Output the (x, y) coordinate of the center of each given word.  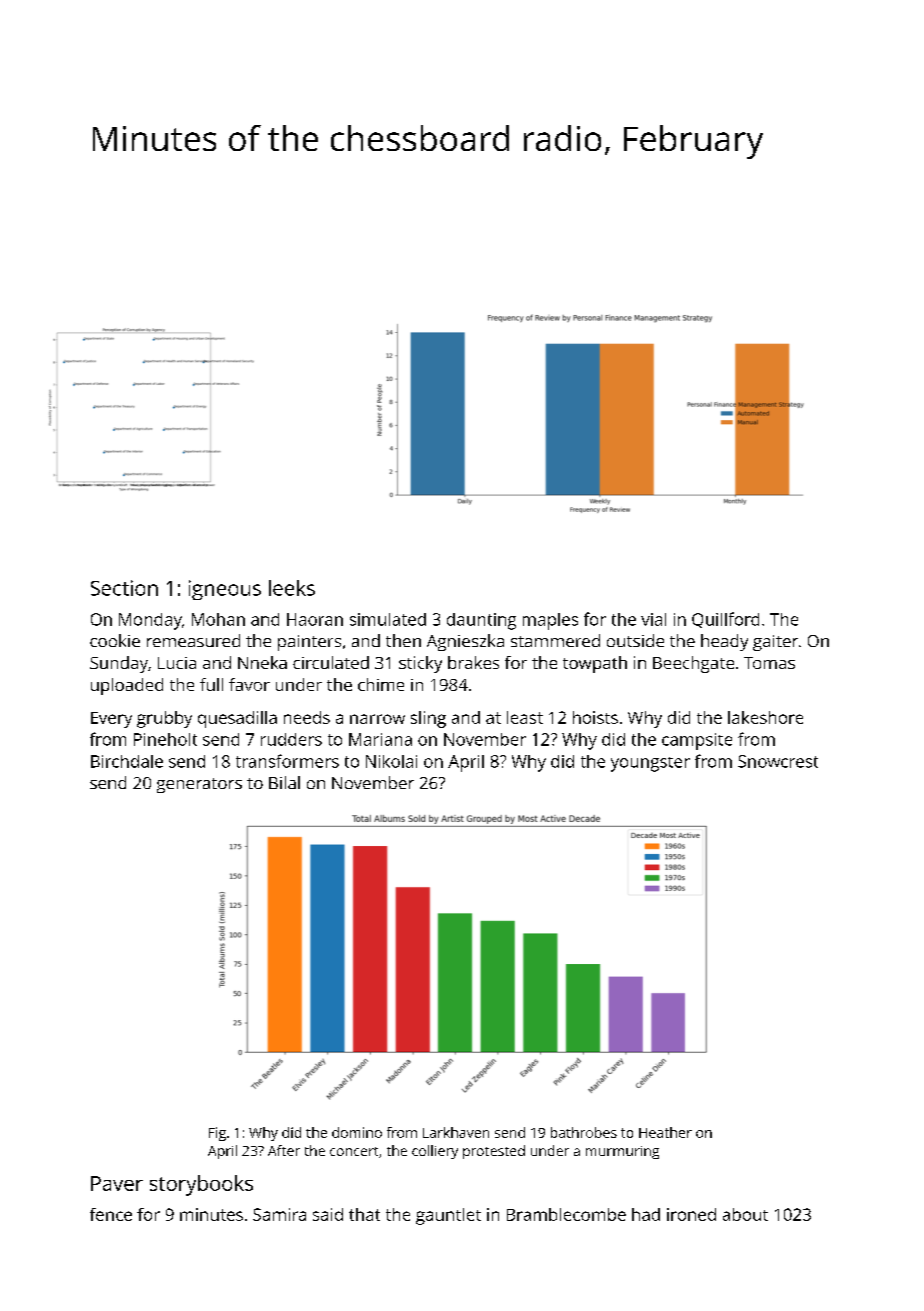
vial (653, 619)
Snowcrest (778, 761)
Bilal (284, 782)
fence (111, 1214)
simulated (388, 619)
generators (199, 785)
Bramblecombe (566, 1214)
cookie (115, 640)
